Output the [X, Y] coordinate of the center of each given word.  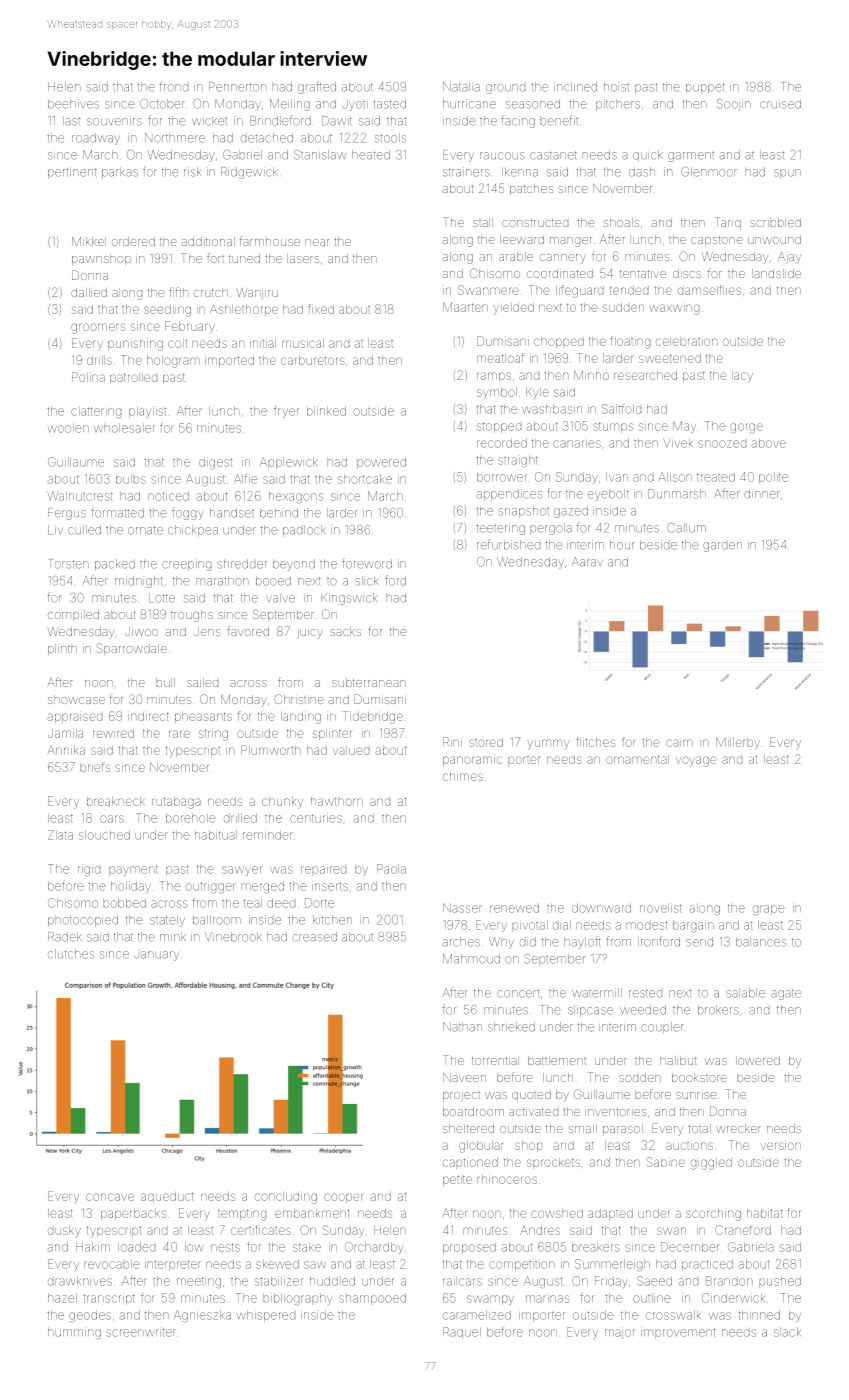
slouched [104, 835]
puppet [705, 88]
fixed [321, 309]
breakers [596, 1247]
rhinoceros [507, 1179]
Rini [452, 741]
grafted [317, 87]
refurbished [508, 545]
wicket [209, 121]
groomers [98, 328]
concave [110, 1197]
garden [722, 547]
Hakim [93, 1247]
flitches [595, 742]
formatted [117, 512]
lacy [742, 377]
